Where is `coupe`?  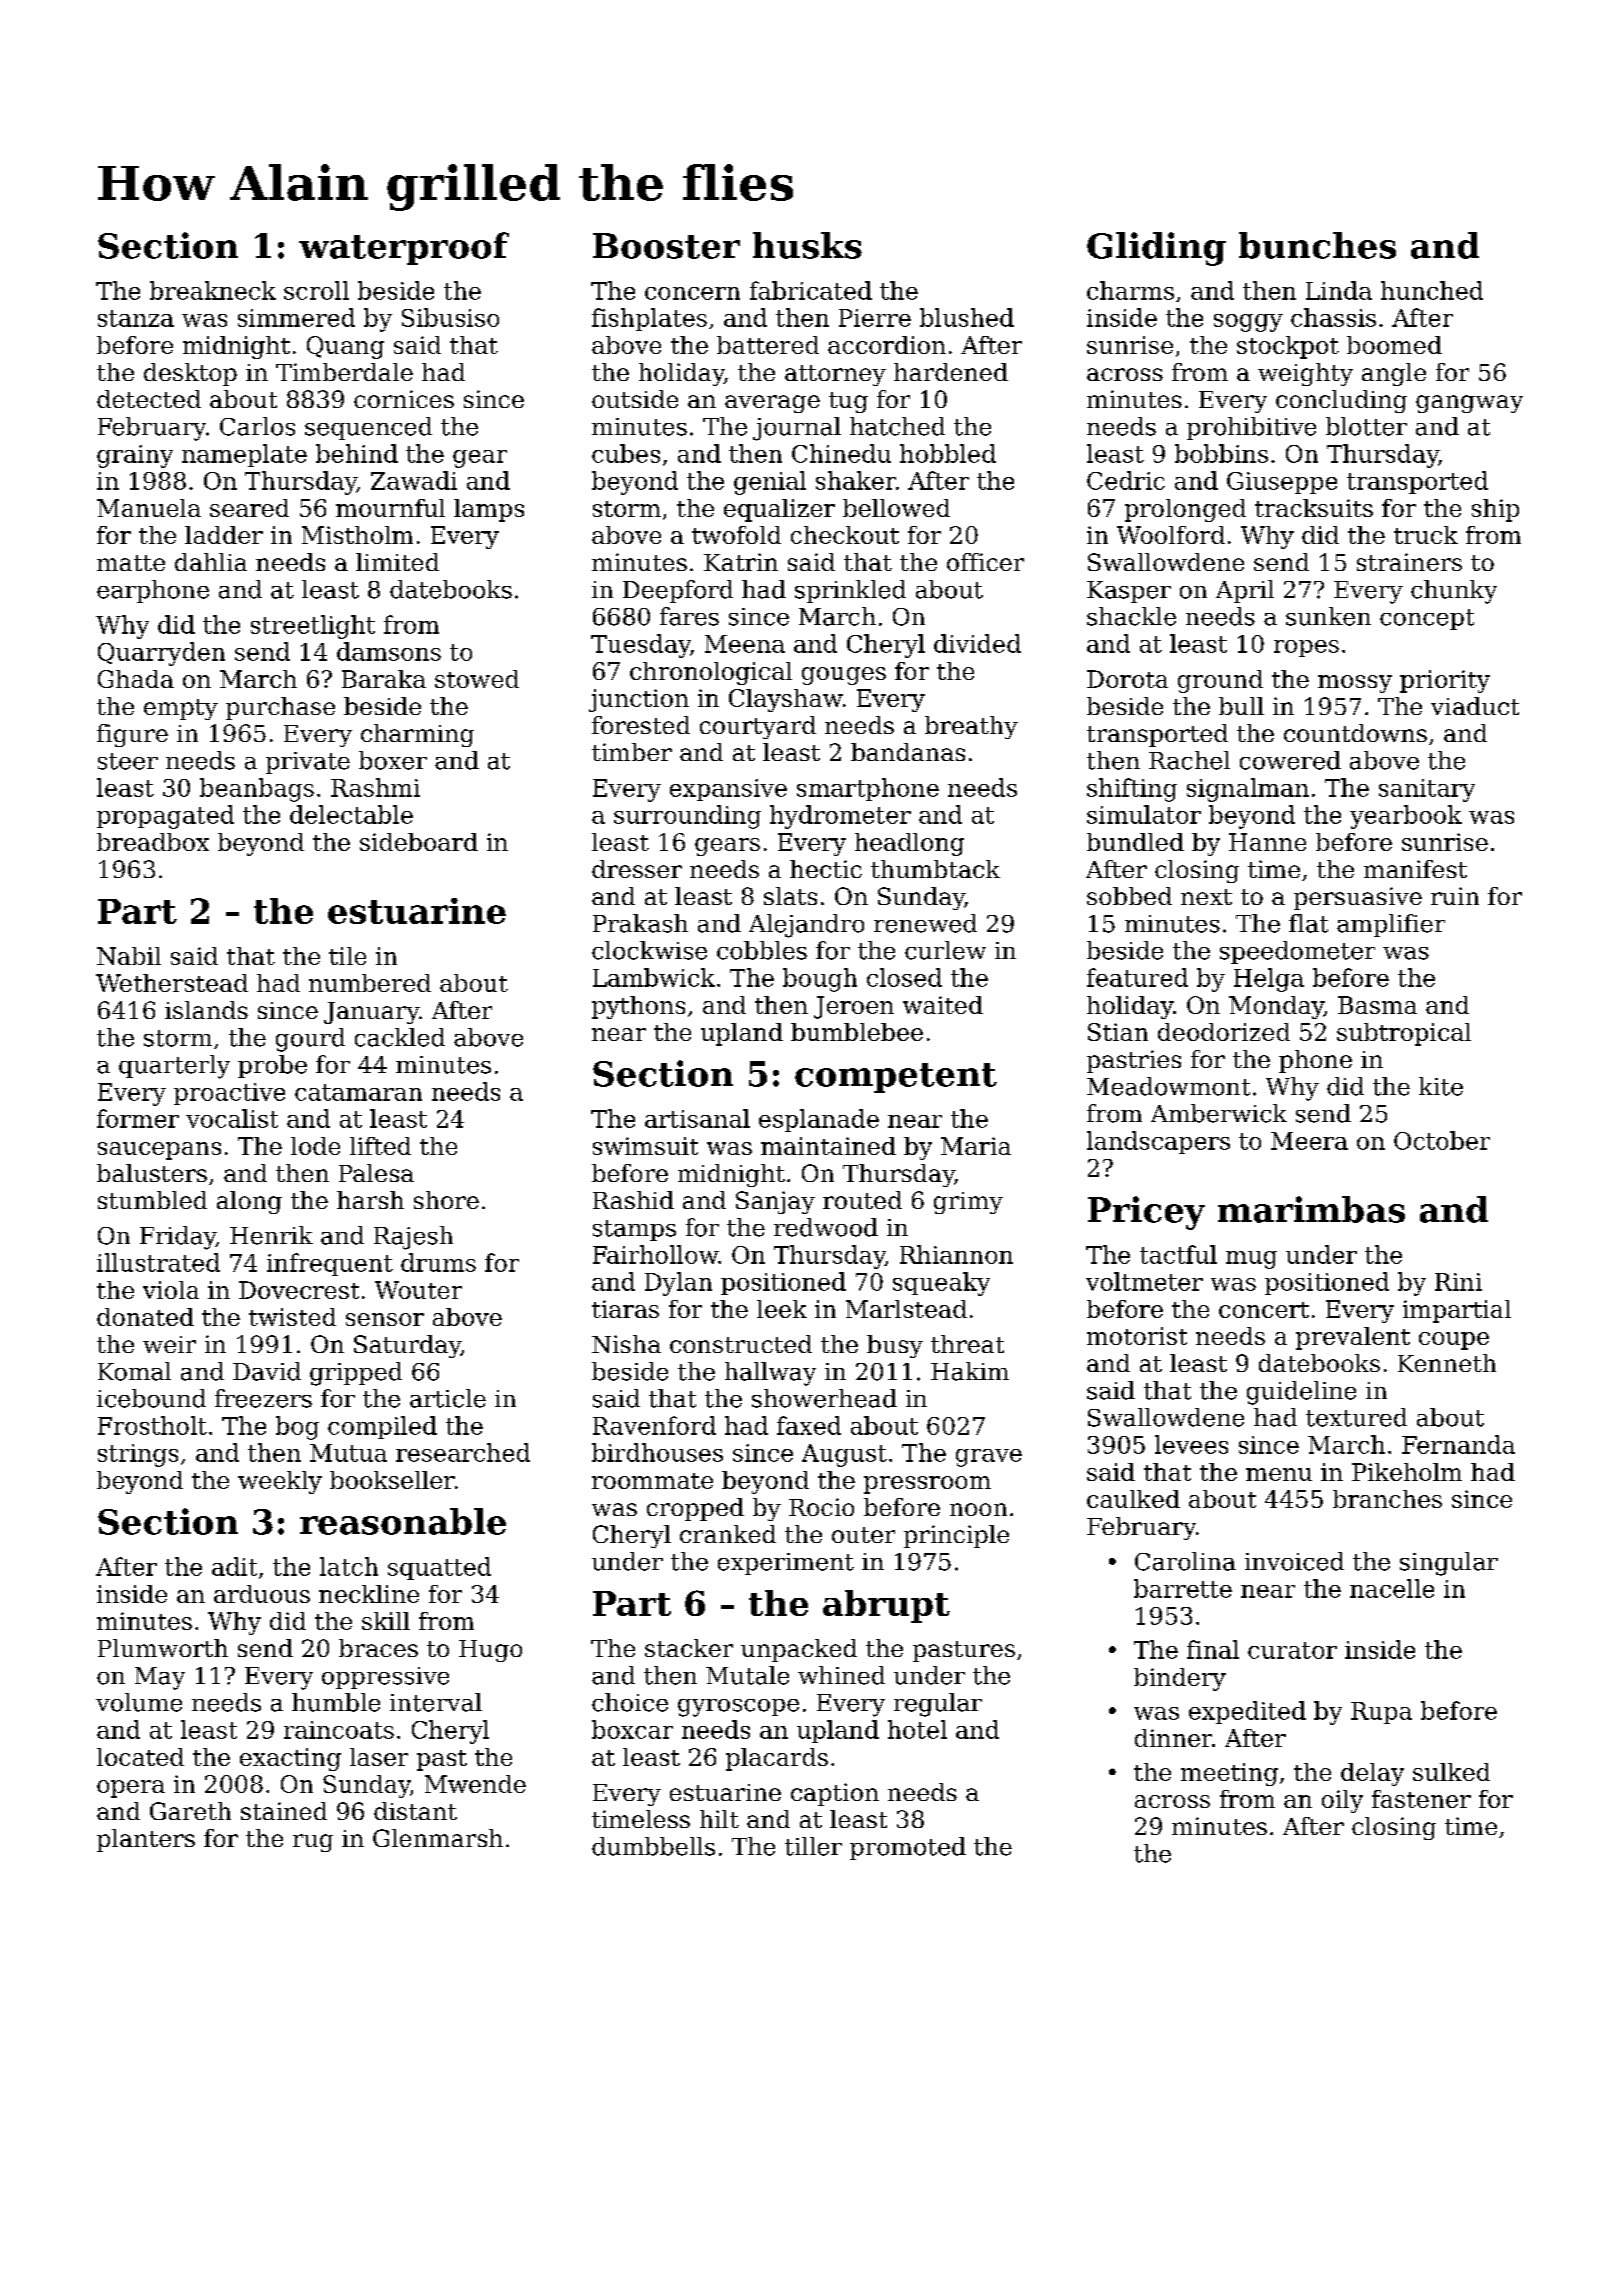 coupe is located at coordinates (1454, 1341).
